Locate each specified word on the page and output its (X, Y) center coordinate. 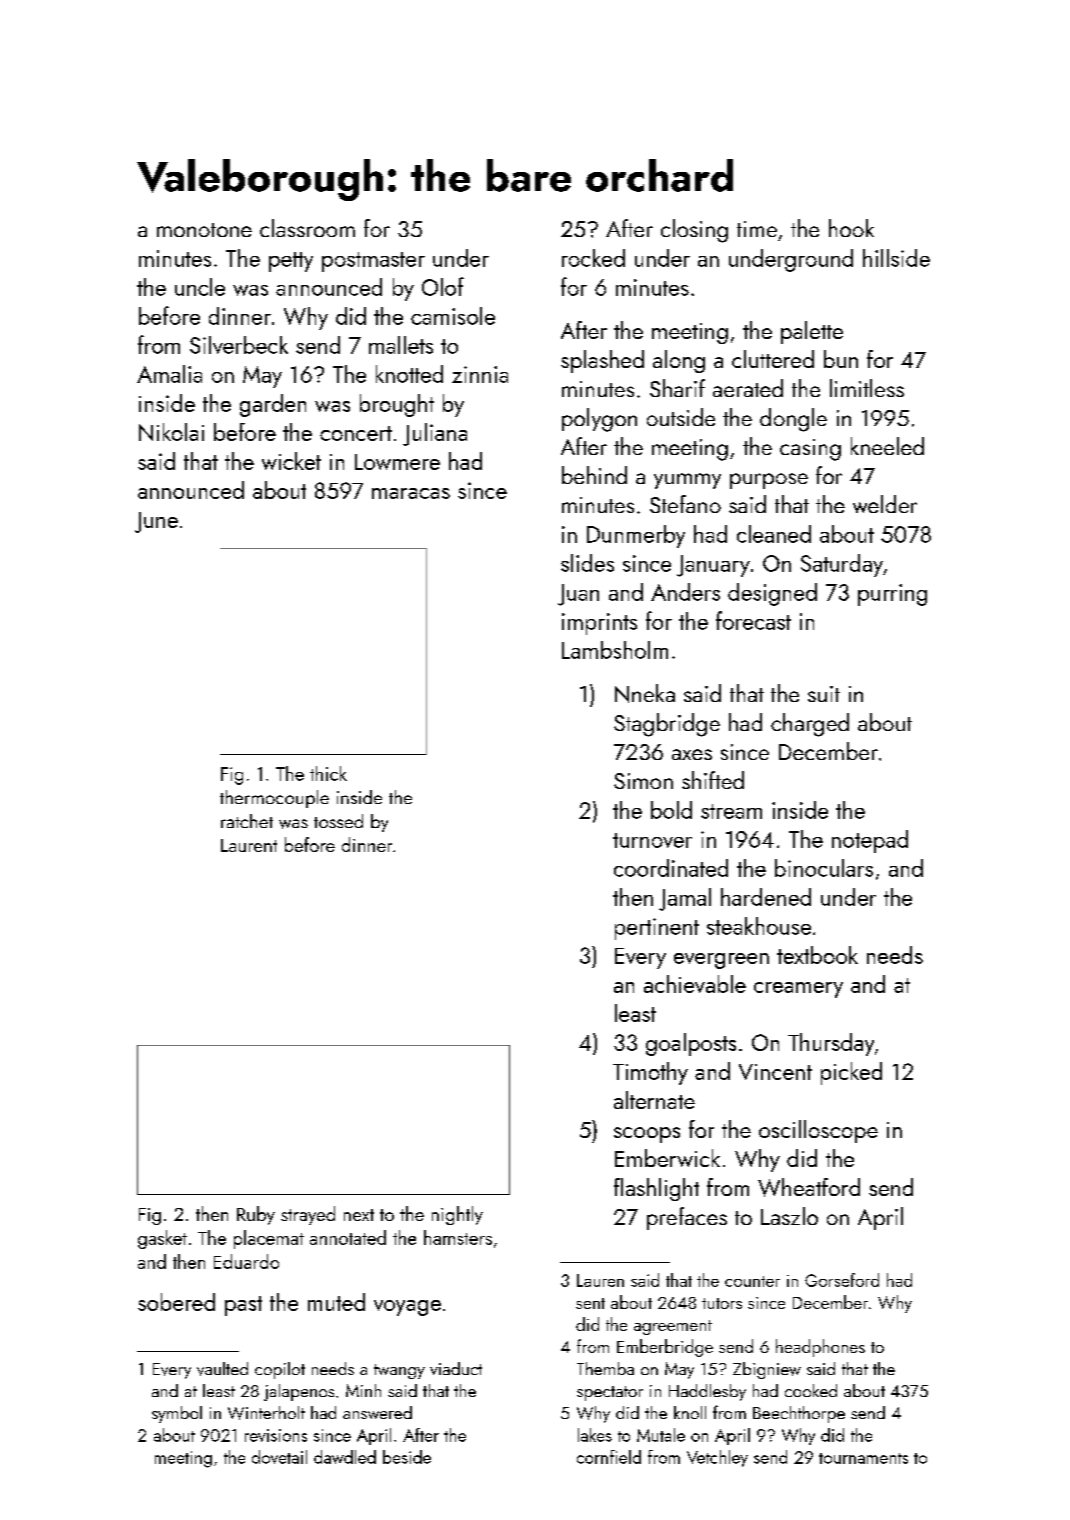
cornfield (609, 1457)
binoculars (824, 868)
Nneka (645, 693)
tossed (338, 821)
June (156, 522)
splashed (602, 361)
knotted (409, 374)
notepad (870, 841)
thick (328, 773)
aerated (748, 388)
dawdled (345, 1457)
